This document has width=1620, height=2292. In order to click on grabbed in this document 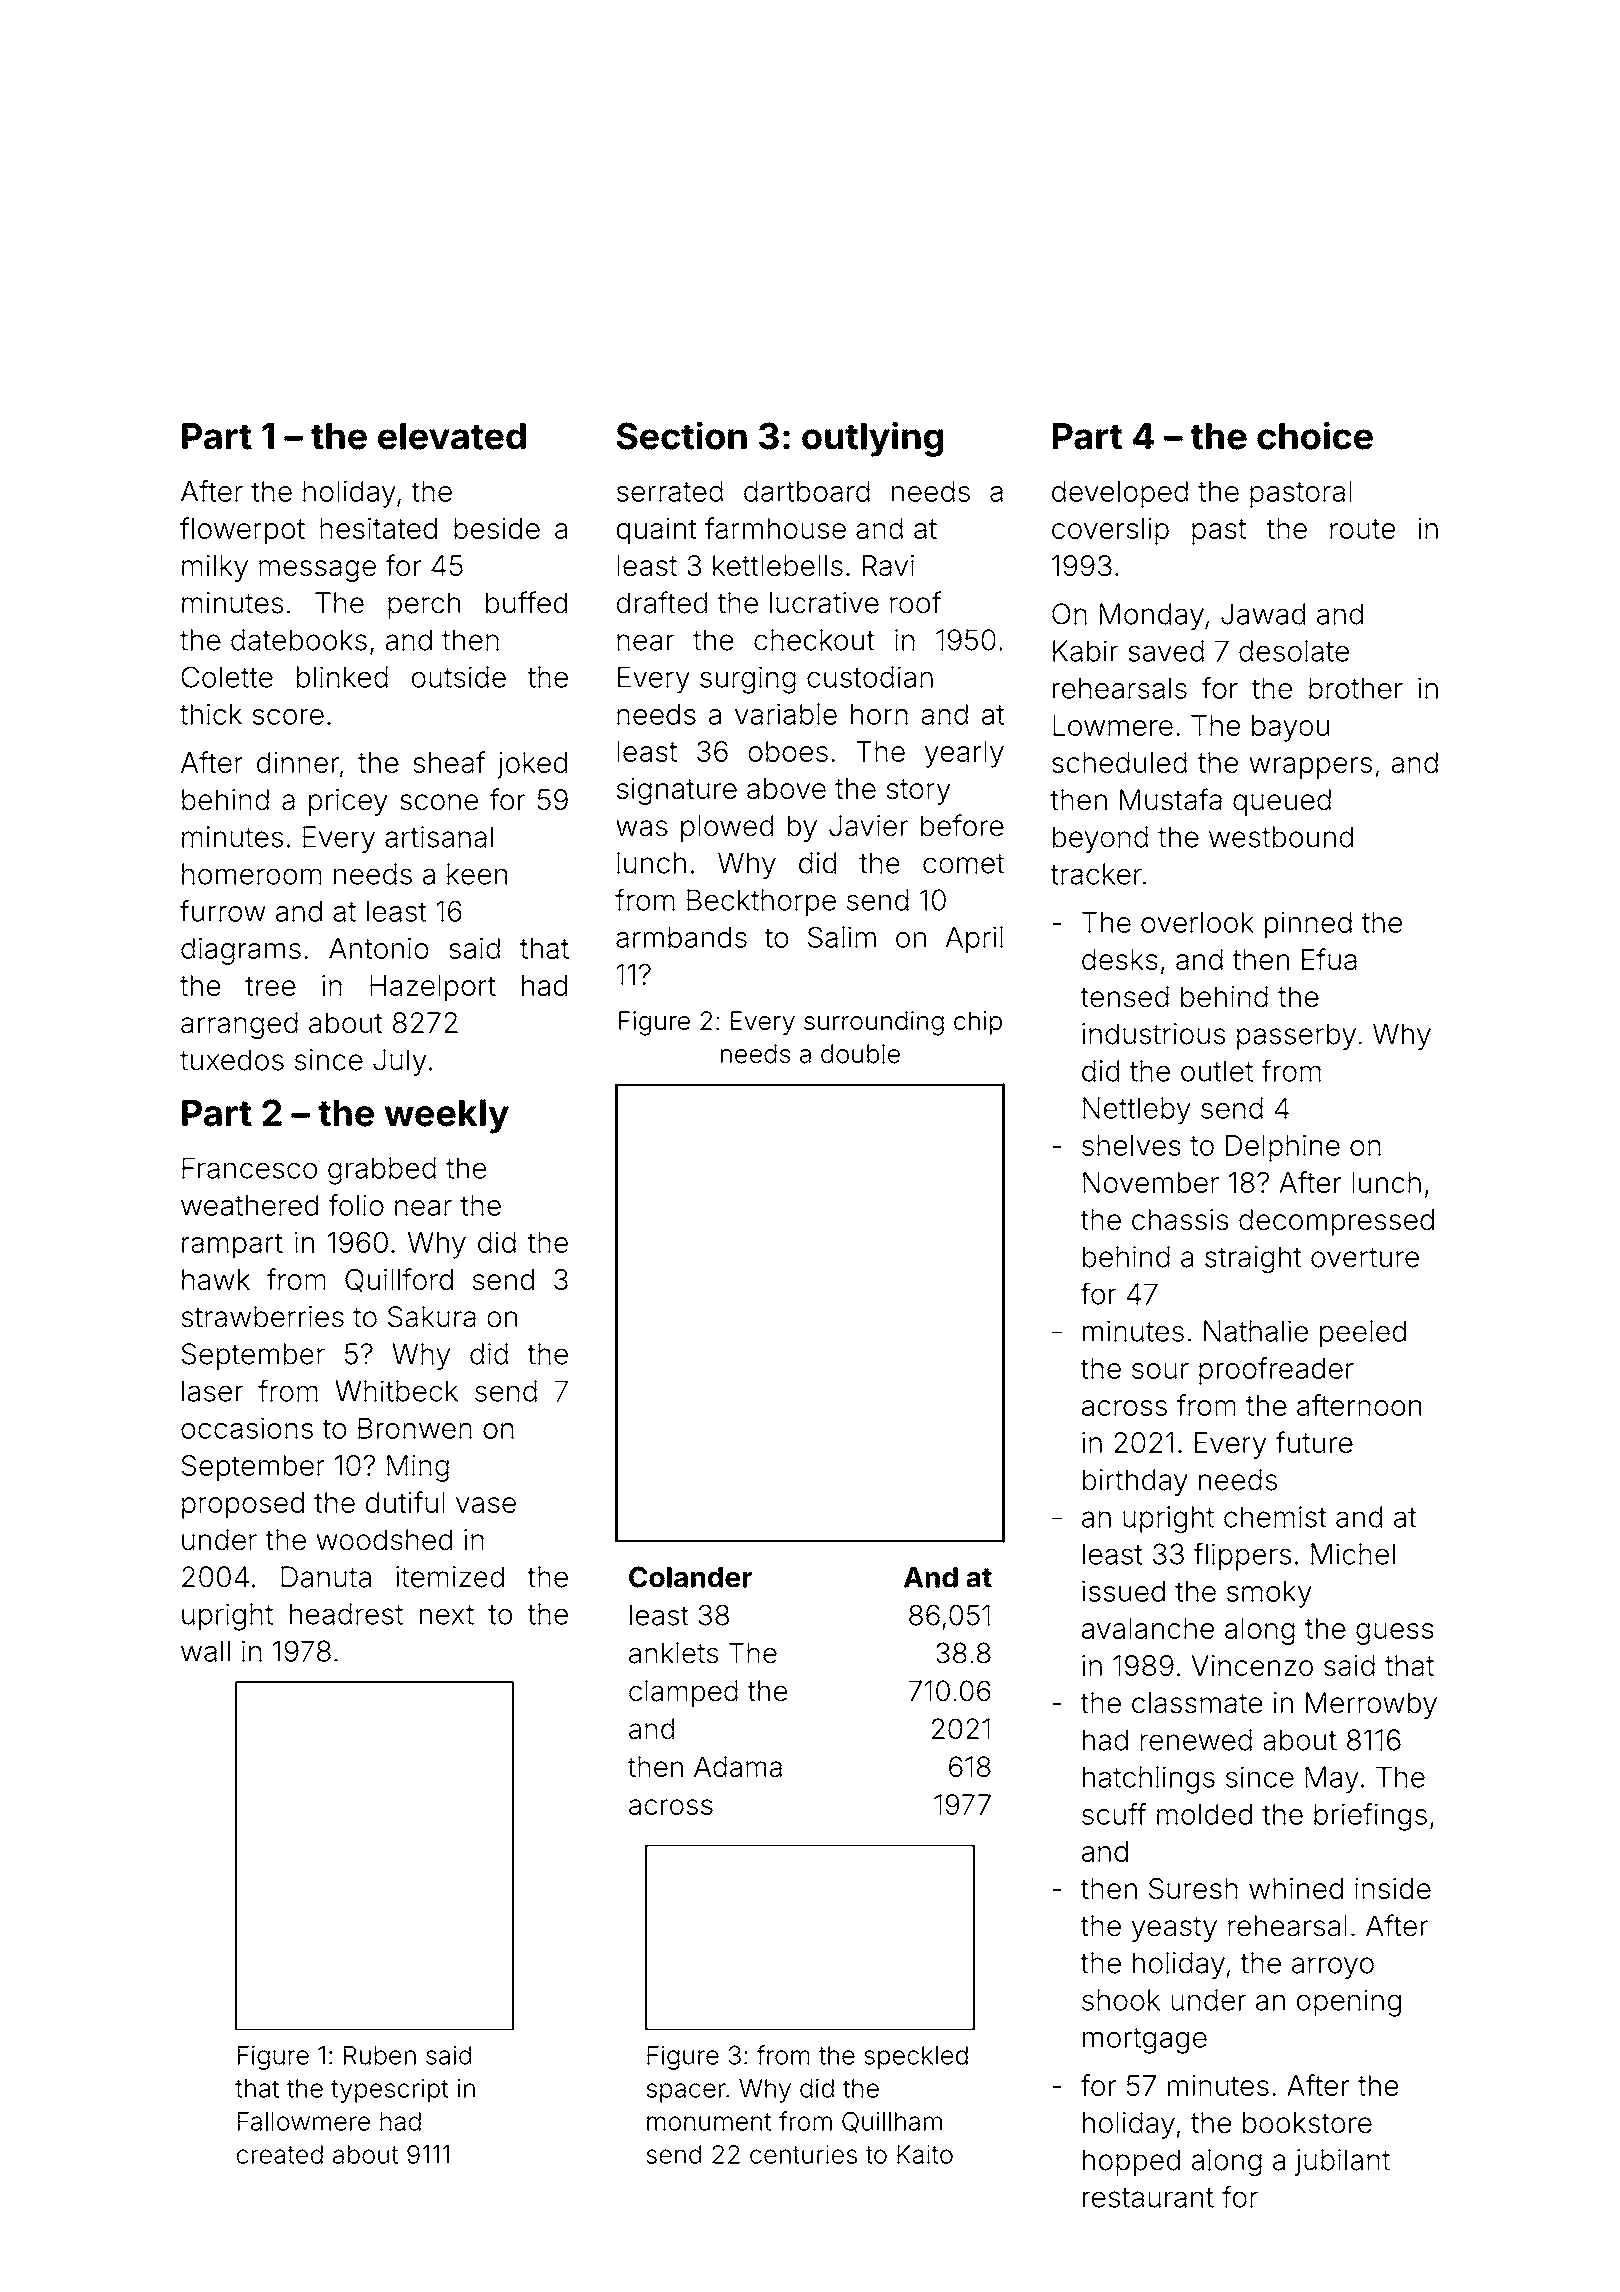, I will do `click(382, 1171)`.
